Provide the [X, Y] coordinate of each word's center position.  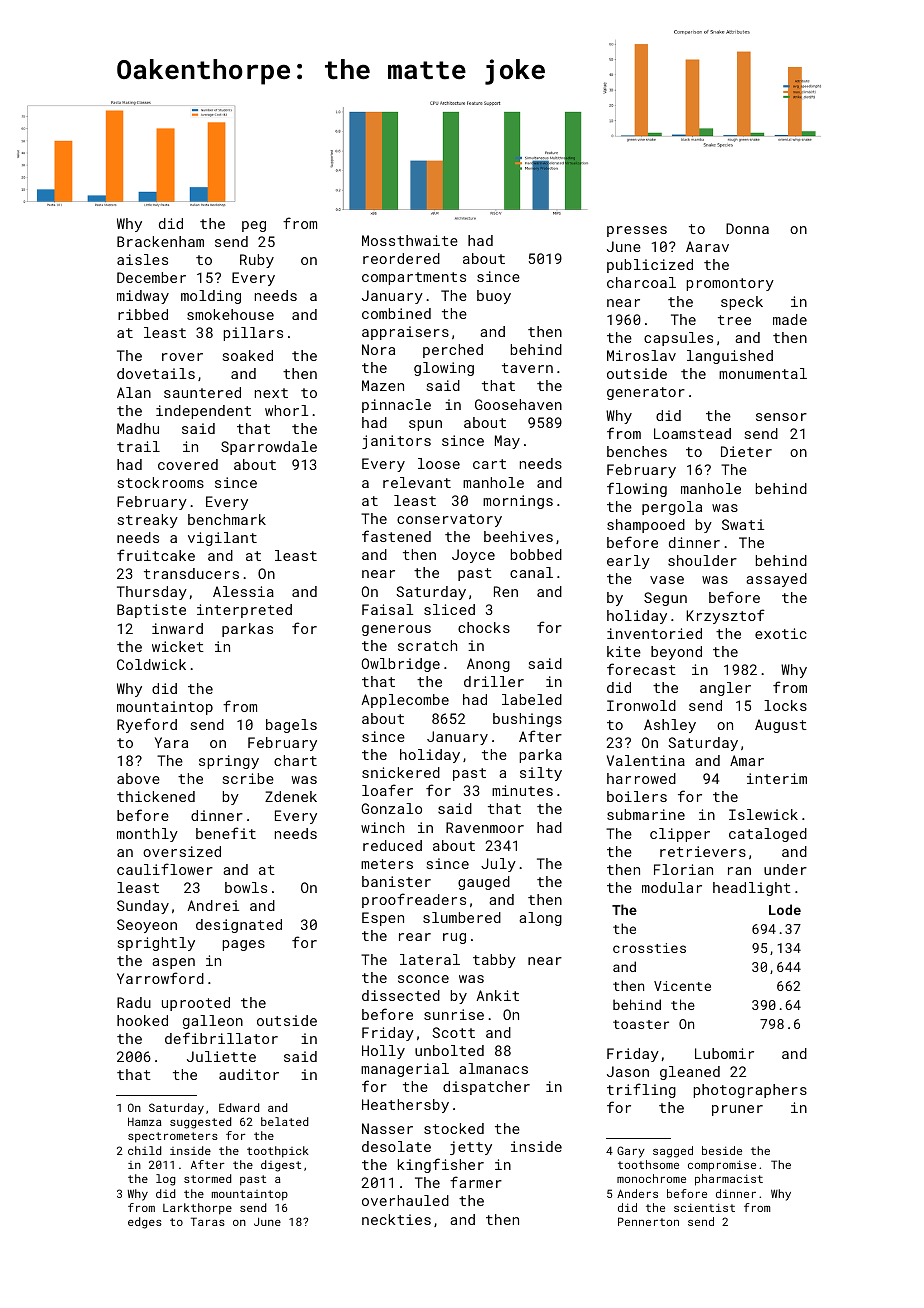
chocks [484, 627]
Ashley [670, 726]
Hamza [145, 1121]
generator [646, 393]
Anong [488, 665]
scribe [248, 778]
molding [211, 297]
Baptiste [151, 611]
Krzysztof [726, 616]
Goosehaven [518, 404]
